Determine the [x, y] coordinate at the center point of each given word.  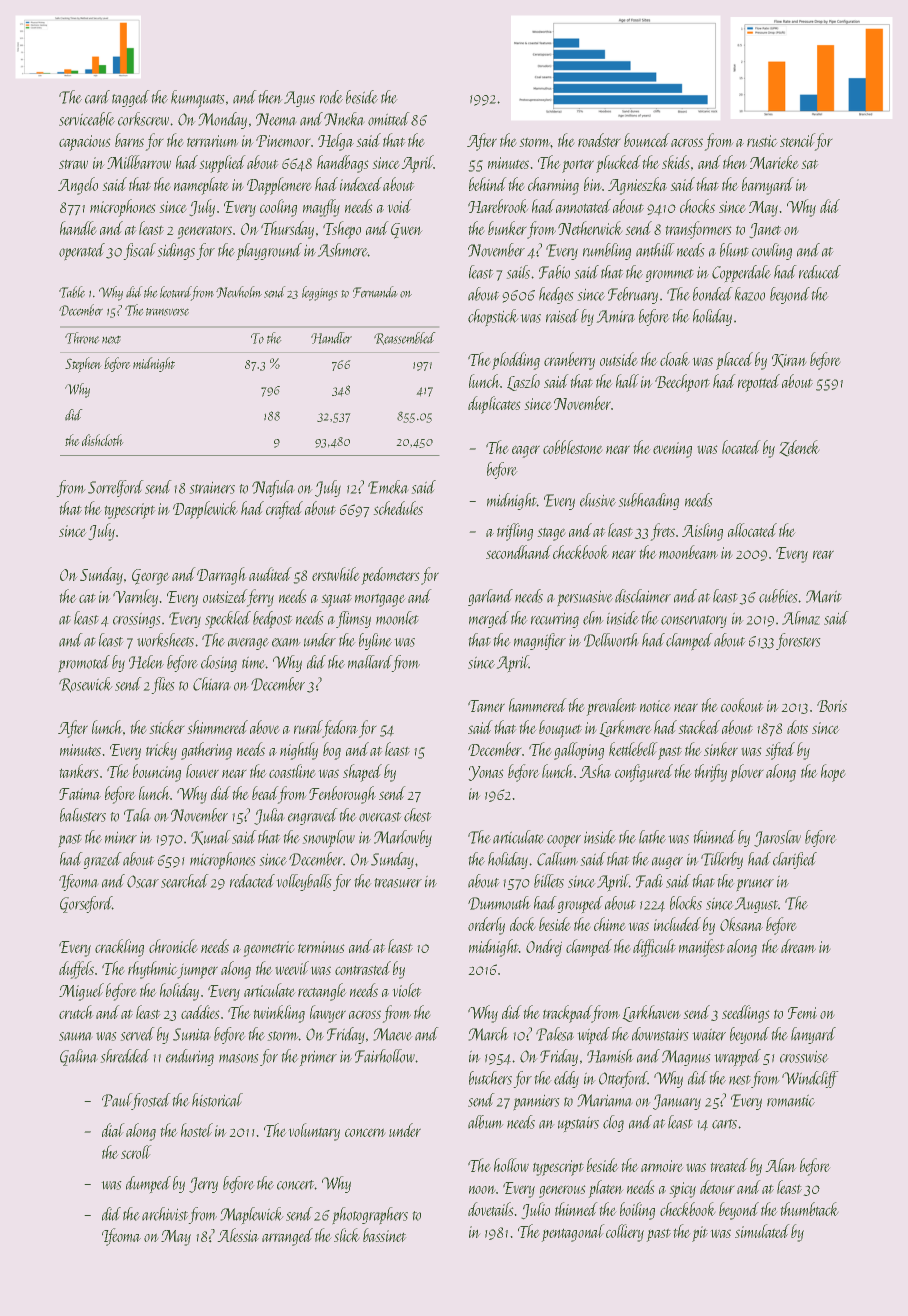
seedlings [745, 1014]
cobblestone [572, 447]
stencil [797, 140]
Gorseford [86, 904]
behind [487, 184]
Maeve [392, 1034]
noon [482, 1190]
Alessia [238, 1235]
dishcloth [102, 440]
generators [205, 232]
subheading [649, 501]
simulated [762, 1231]
